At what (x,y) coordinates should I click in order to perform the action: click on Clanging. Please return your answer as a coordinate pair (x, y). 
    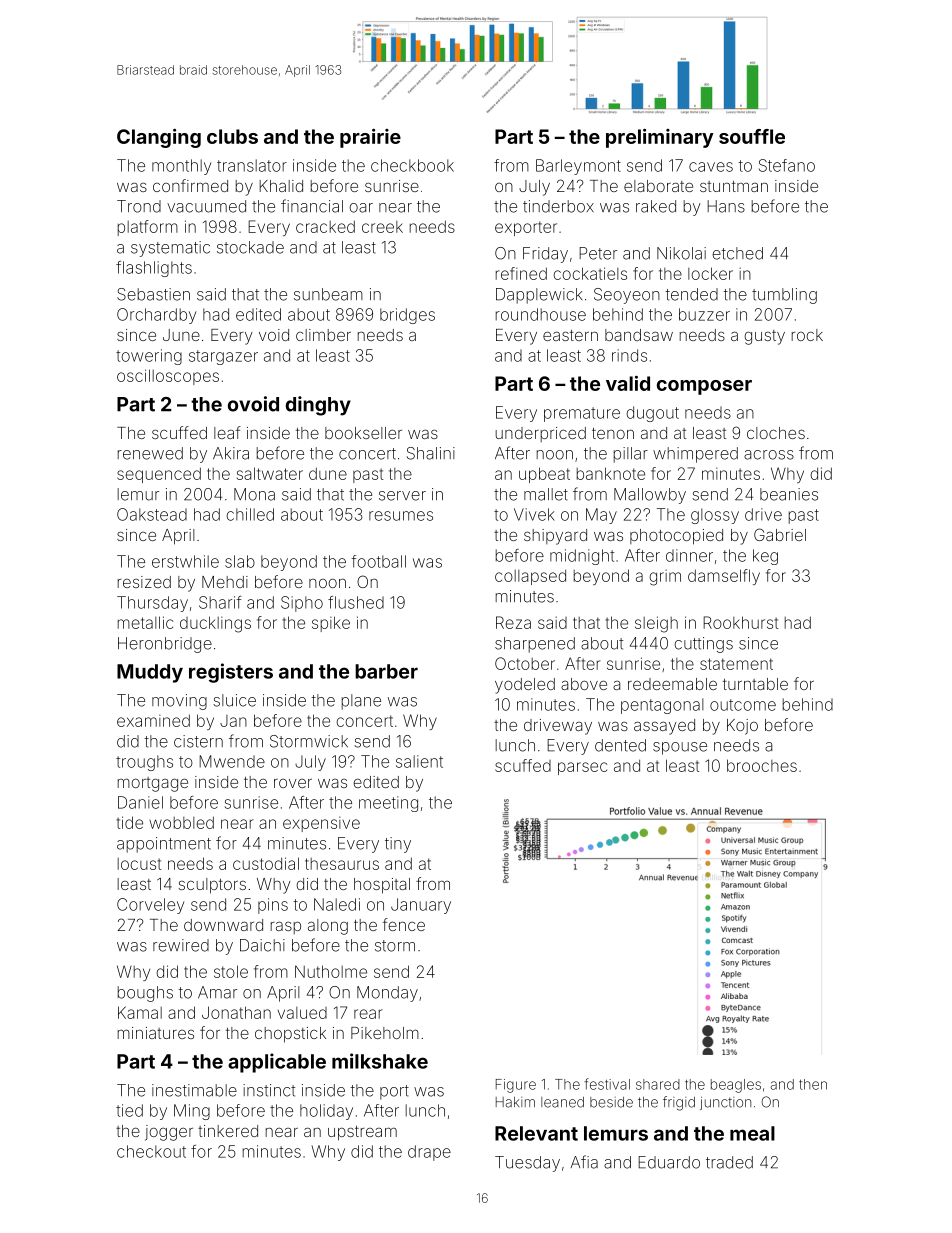
    Looking at the image, I should click on (159, 138).
